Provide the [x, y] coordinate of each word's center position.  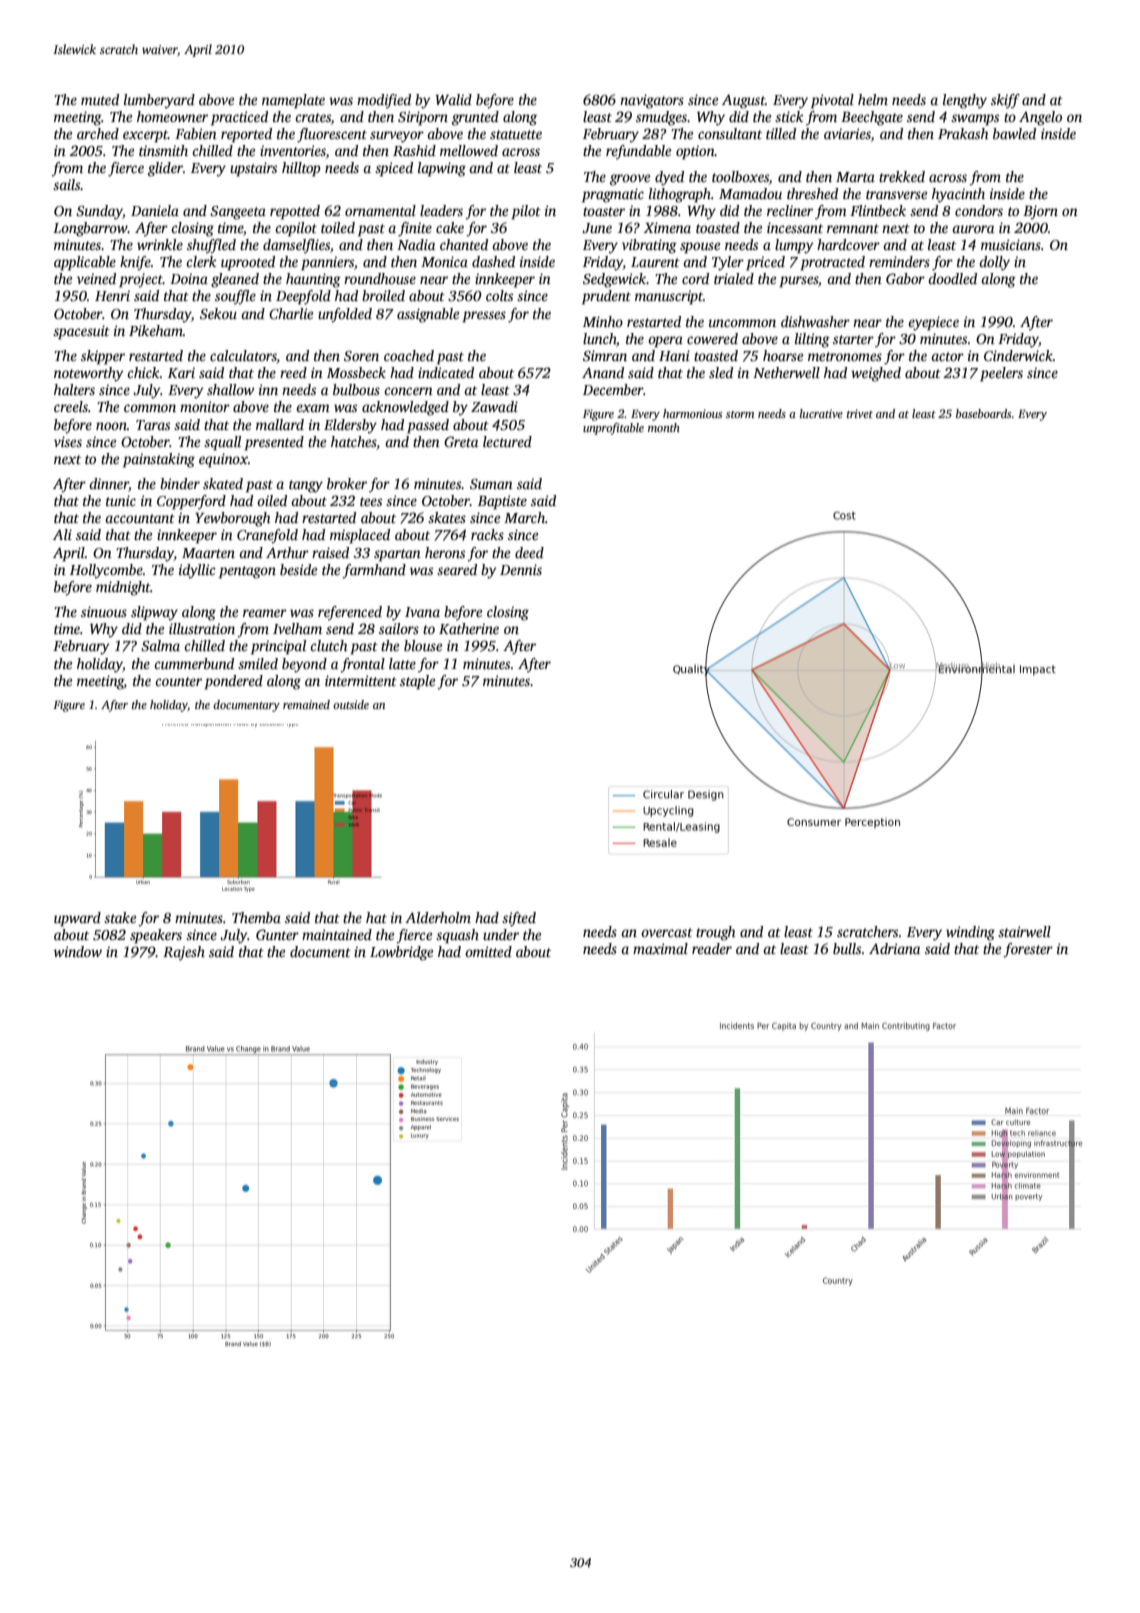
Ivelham [297, 628]
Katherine [469, 628]
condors [979, 210]
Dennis [521, 569]
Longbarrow [90, 229]
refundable [638, 152]
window [78, 951]
